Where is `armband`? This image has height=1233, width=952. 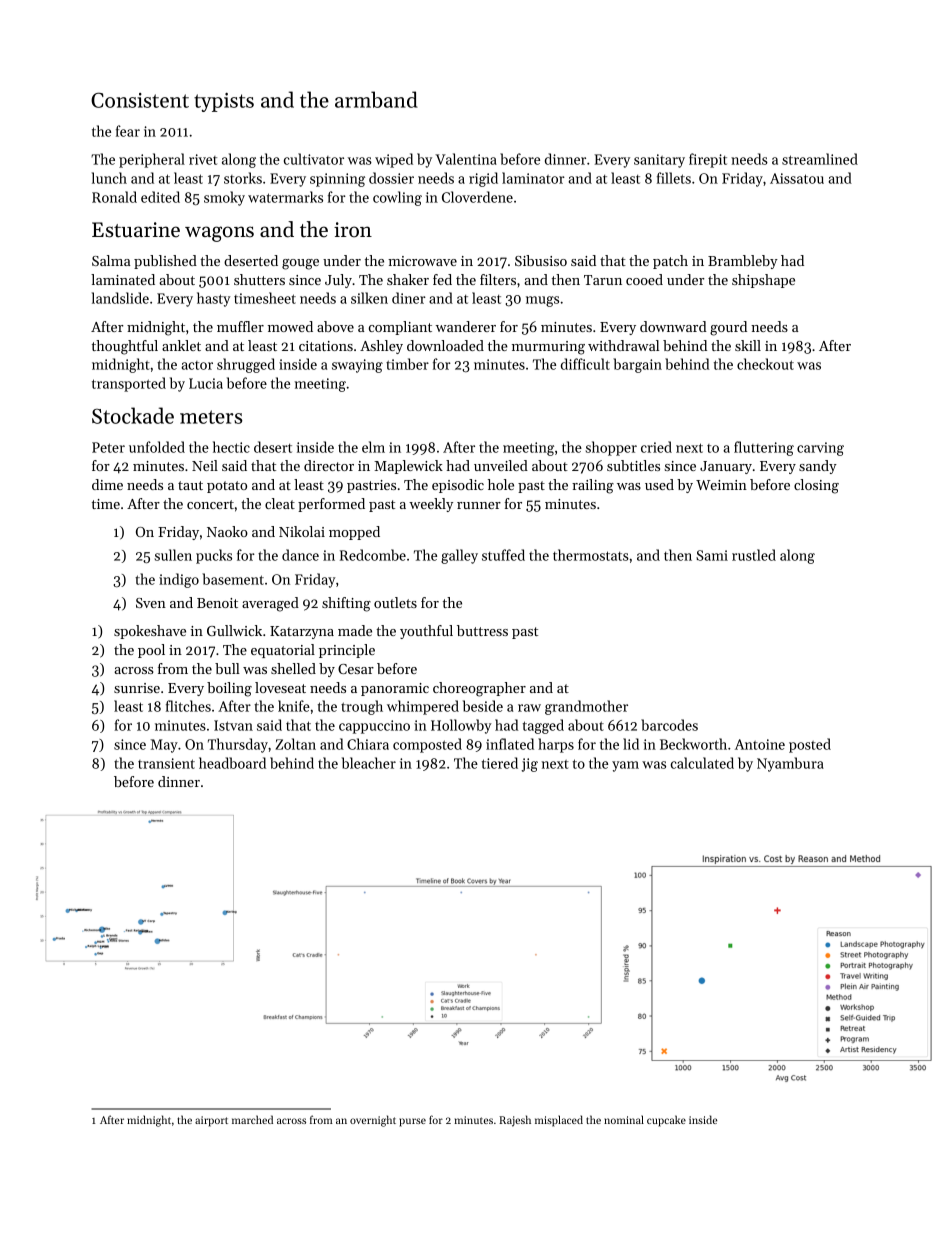
armband is located at coordinates (376, 99).
